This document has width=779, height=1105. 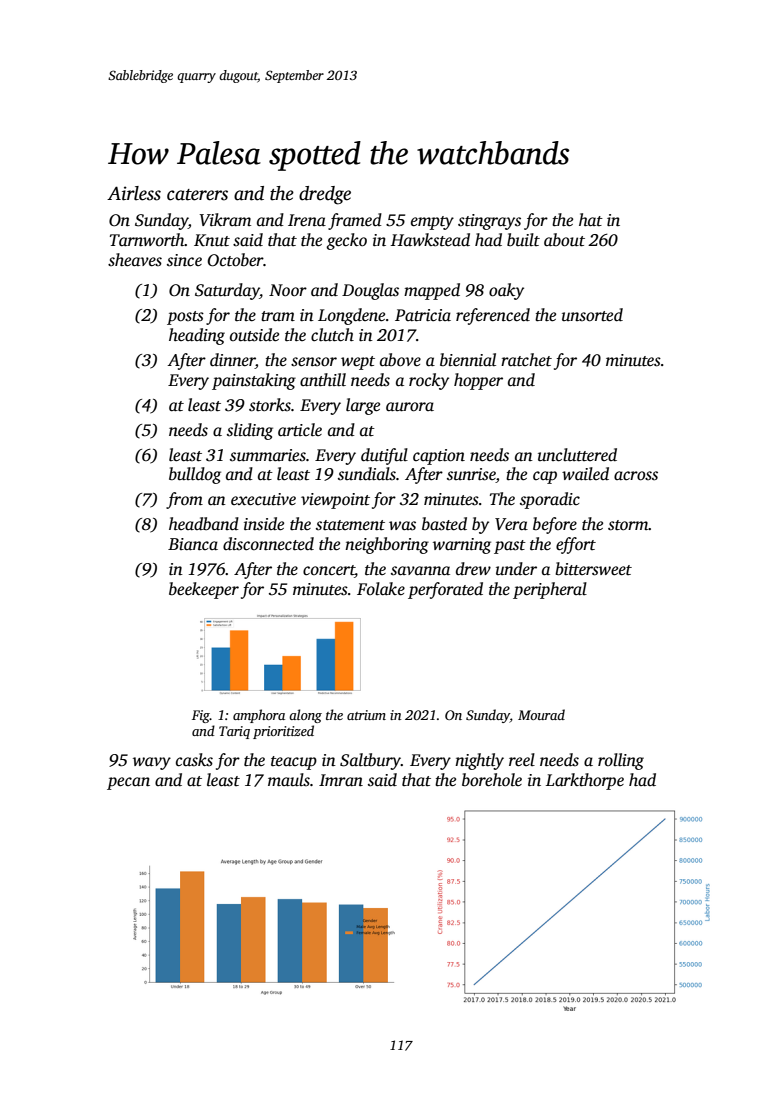 What do you see at coordinates (329, 571) in the document?
I see `concert` at bounding box center [329, 571].
